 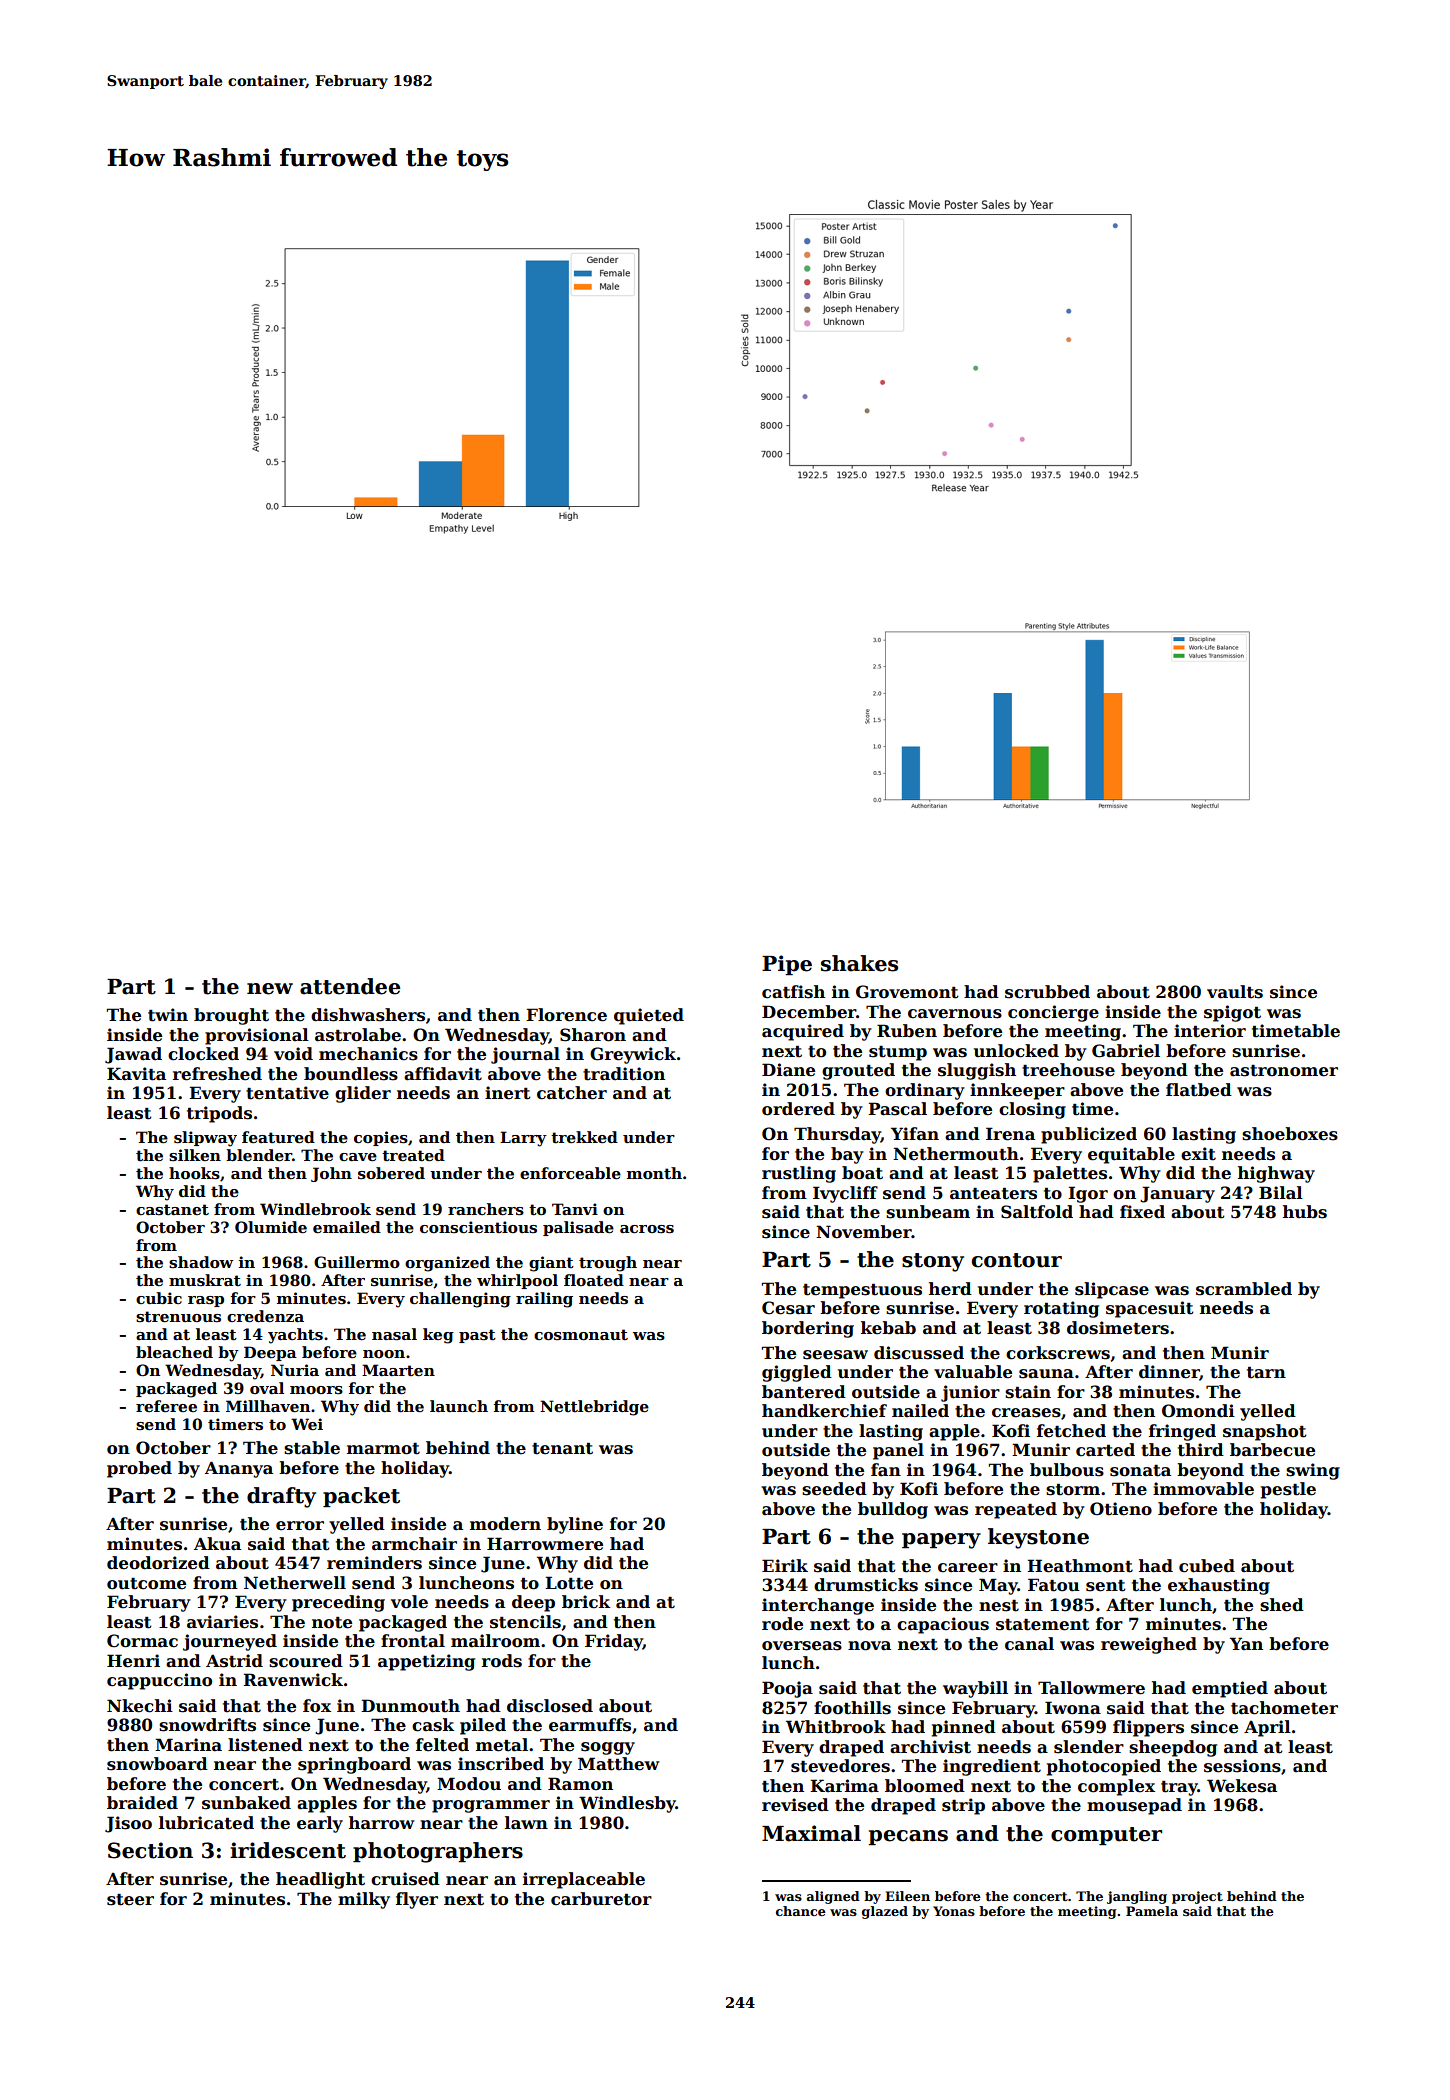 What do you see at coordinates (166, 1406) in the document?
I see `referee` at bounding box center [166, 1406].
